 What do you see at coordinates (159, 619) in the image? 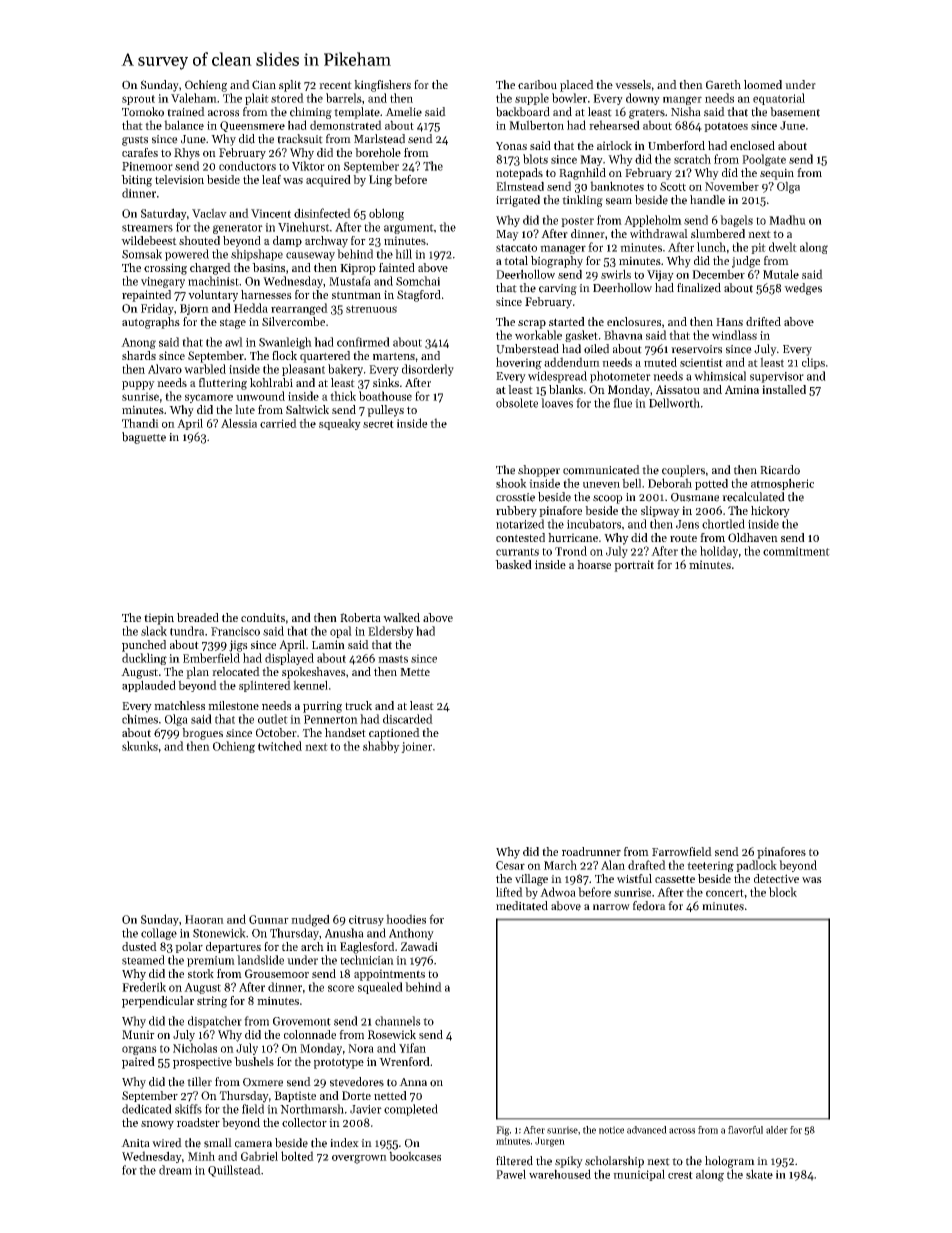
I see `tiepin` at bounding box center [159, 619].
